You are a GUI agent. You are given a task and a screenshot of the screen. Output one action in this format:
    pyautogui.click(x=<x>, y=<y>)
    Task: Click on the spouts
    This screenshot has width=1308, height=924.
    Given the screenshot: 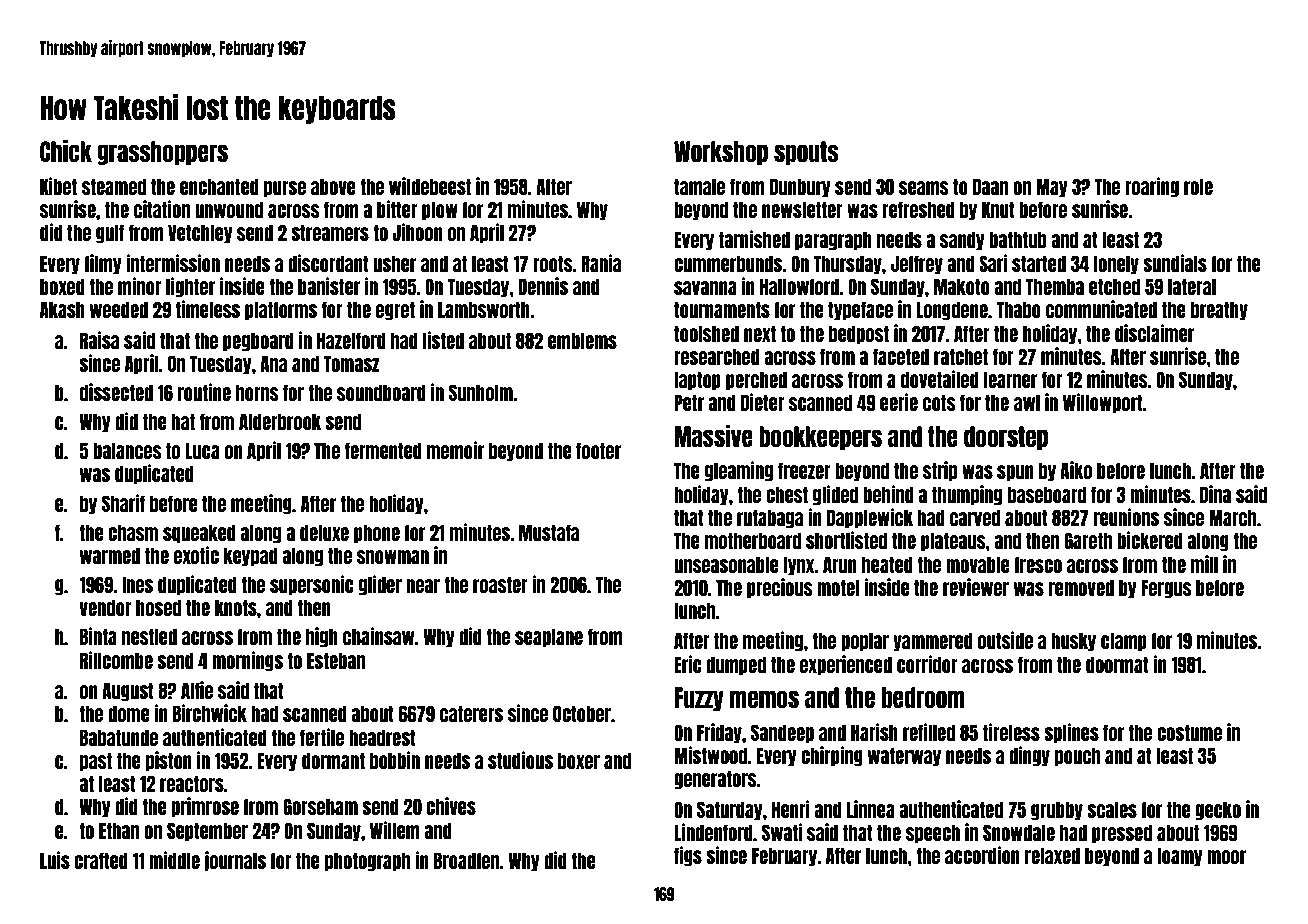 What is the action you would take?
    pyautogui.click(x=806, y=153)
